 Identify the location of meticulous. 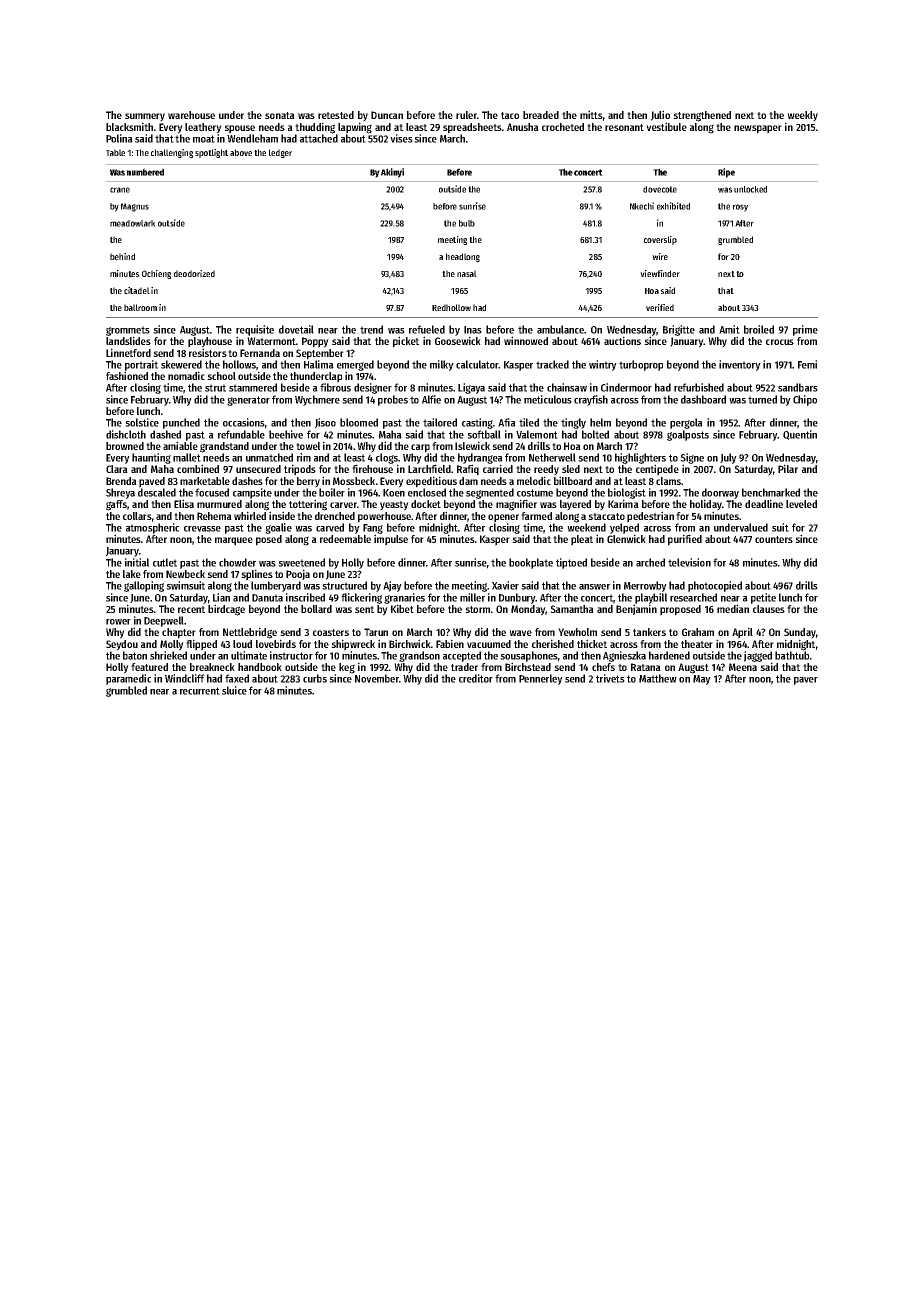
(548, 399).
